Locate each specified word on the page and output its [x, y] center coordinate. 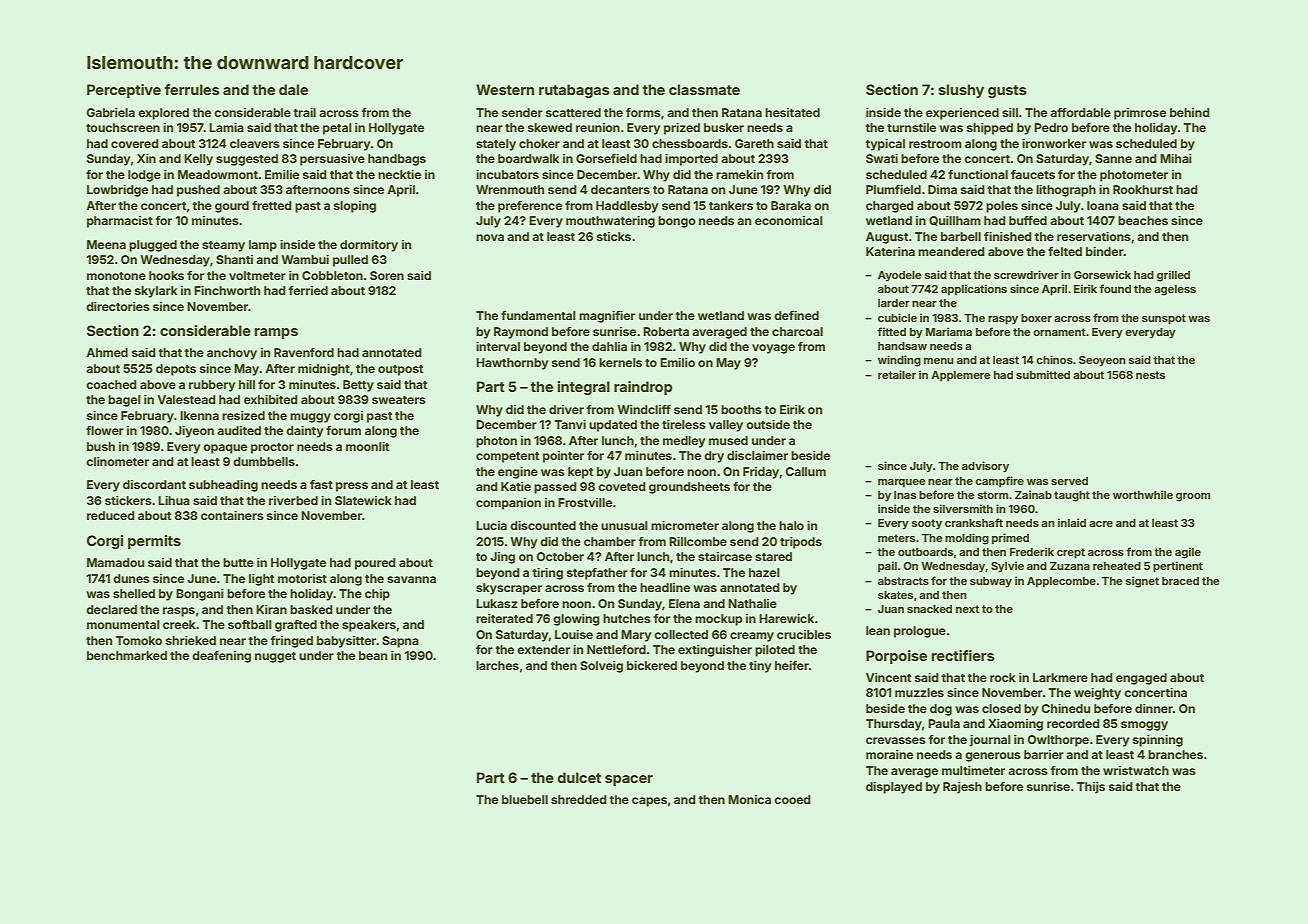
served [1069, 481]
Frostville [585, 502]
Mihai [1176, 158]
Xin [146, 158]
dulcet [579, 777]
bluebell [525, 799]
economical [789, 220]
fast [321, 484]
